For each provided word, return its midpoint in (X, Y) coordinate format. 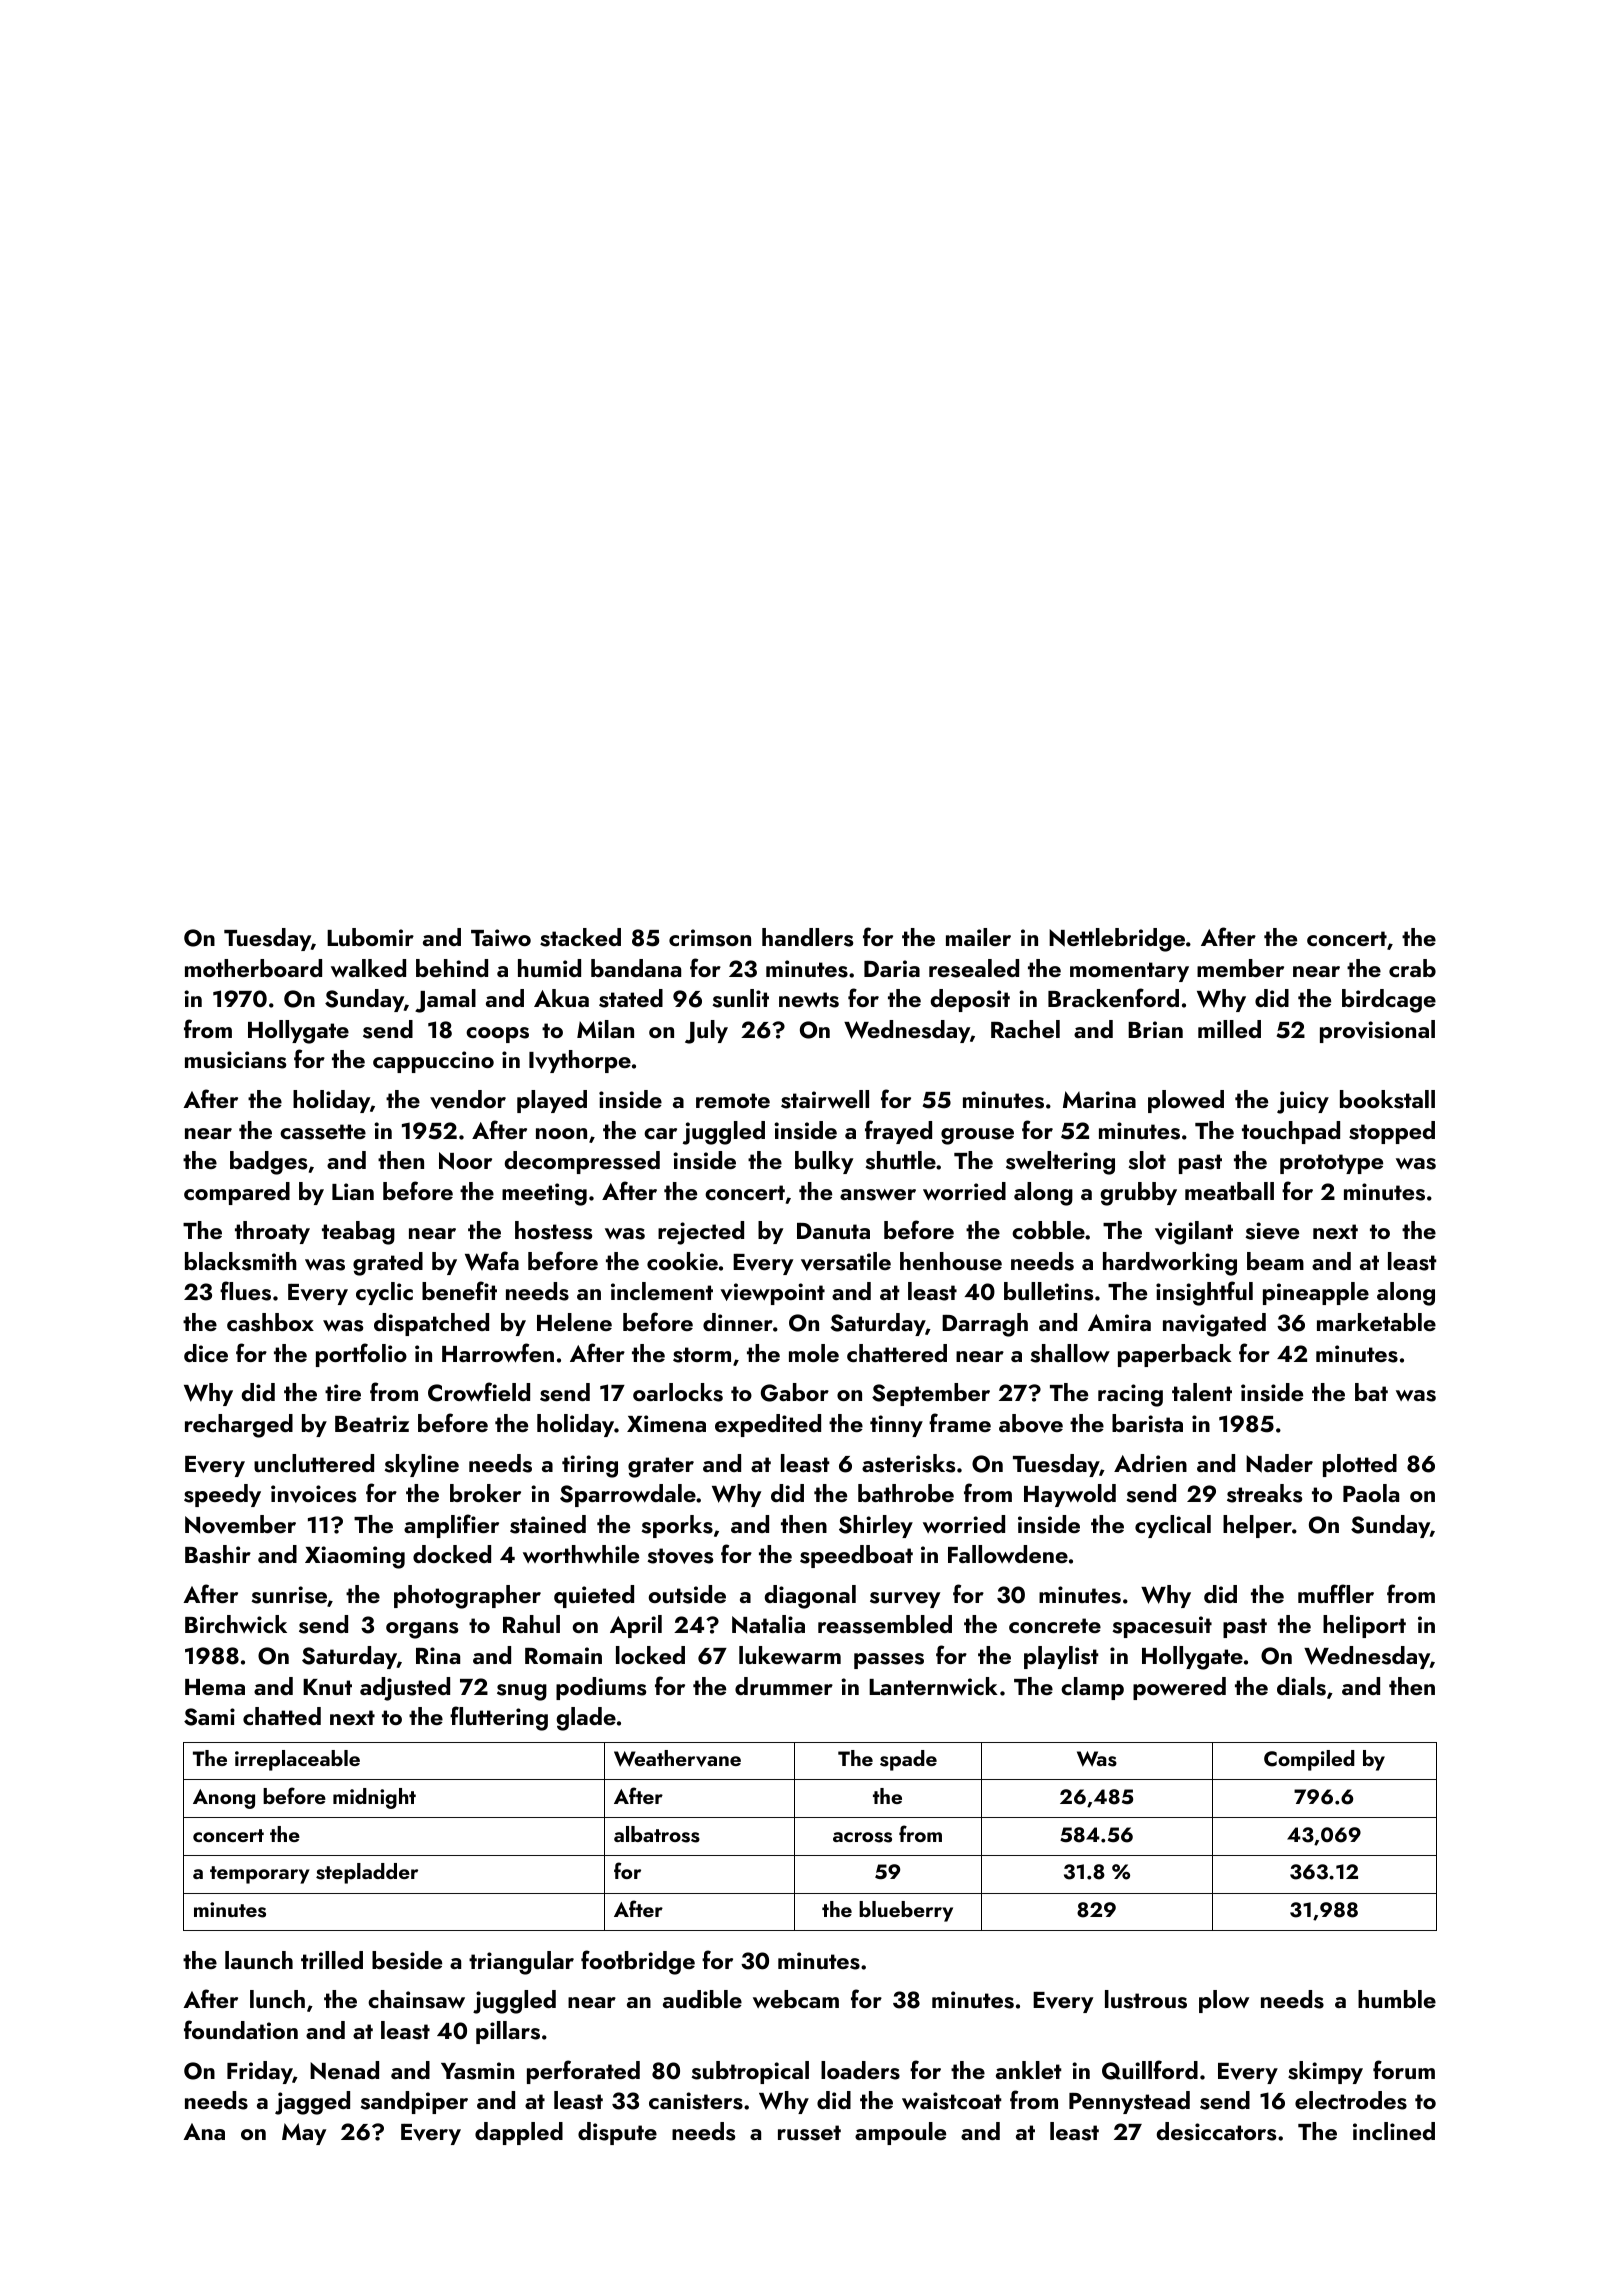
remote (733, 1100)
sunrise (289, 1595)
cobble (1048, 1230)
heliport (1364, 1626)
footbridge (638, 1962)
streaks (1264, 1493)
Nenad (344, 2070)
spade (908, 1760)
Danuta (833, 1230)
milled (1229, 1029)
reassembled (885, 1624)
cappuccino (433, 1062)
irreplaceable (297, 1760)
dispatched (431, 1324)
